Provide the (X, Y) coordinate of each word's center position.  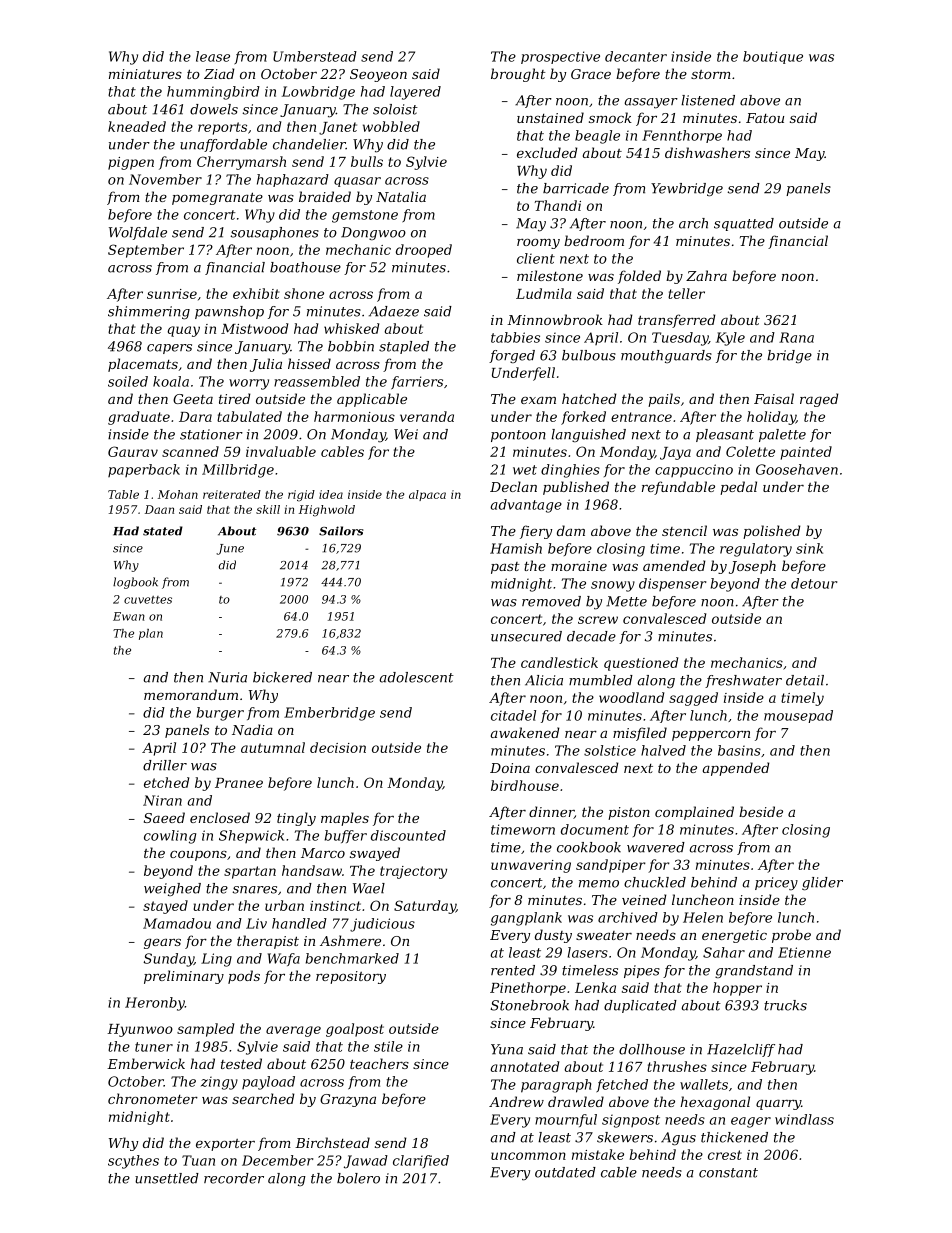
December (277, 1160)
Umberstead (315, 56)
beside (761, 811)
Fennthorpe (682, 136)
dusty (553, 936)
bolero (358, 1178)
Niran (162, 800)
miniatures (145, 74)
